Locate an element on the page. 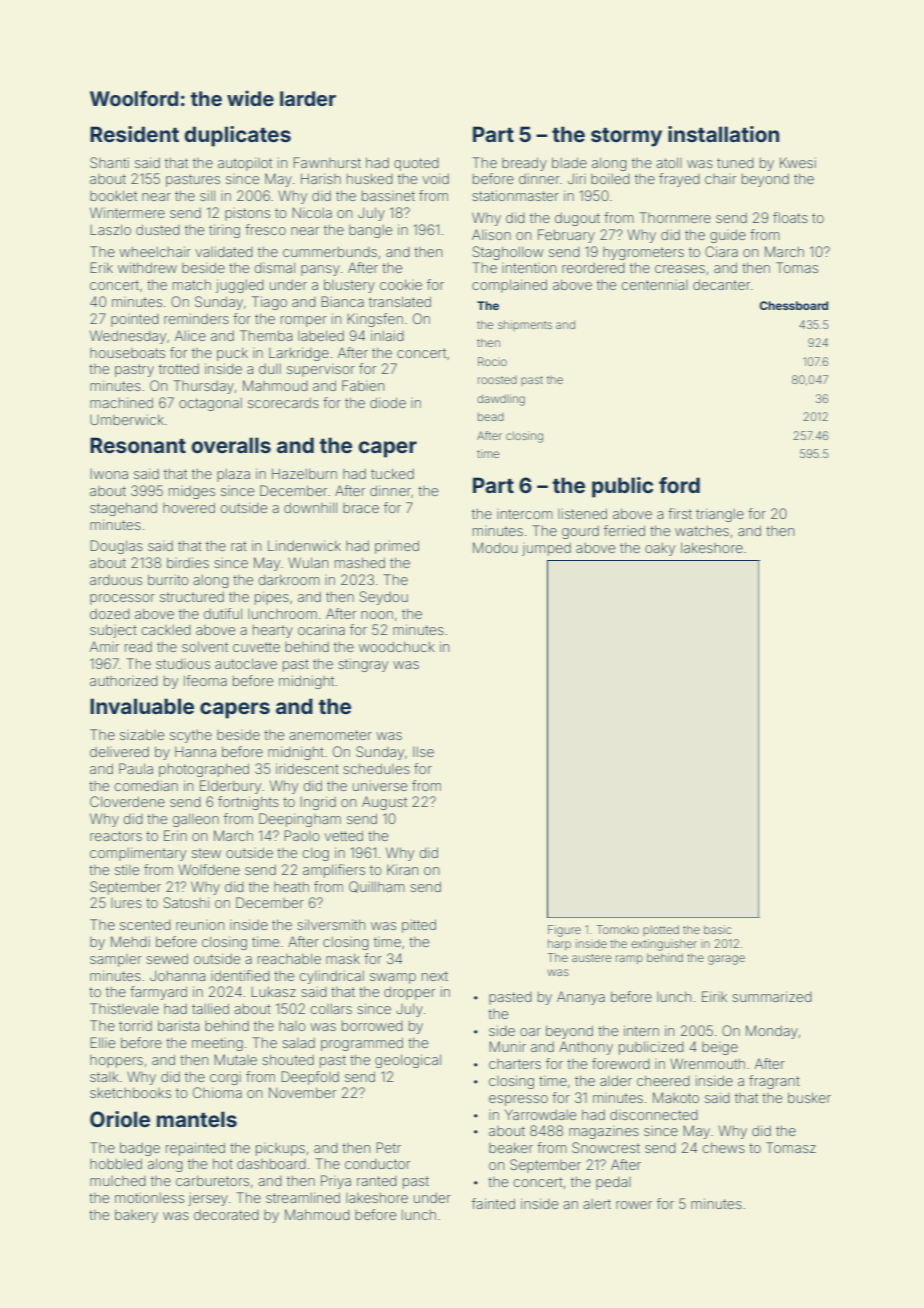  Elderbury is located at coordinates (230, 787).
